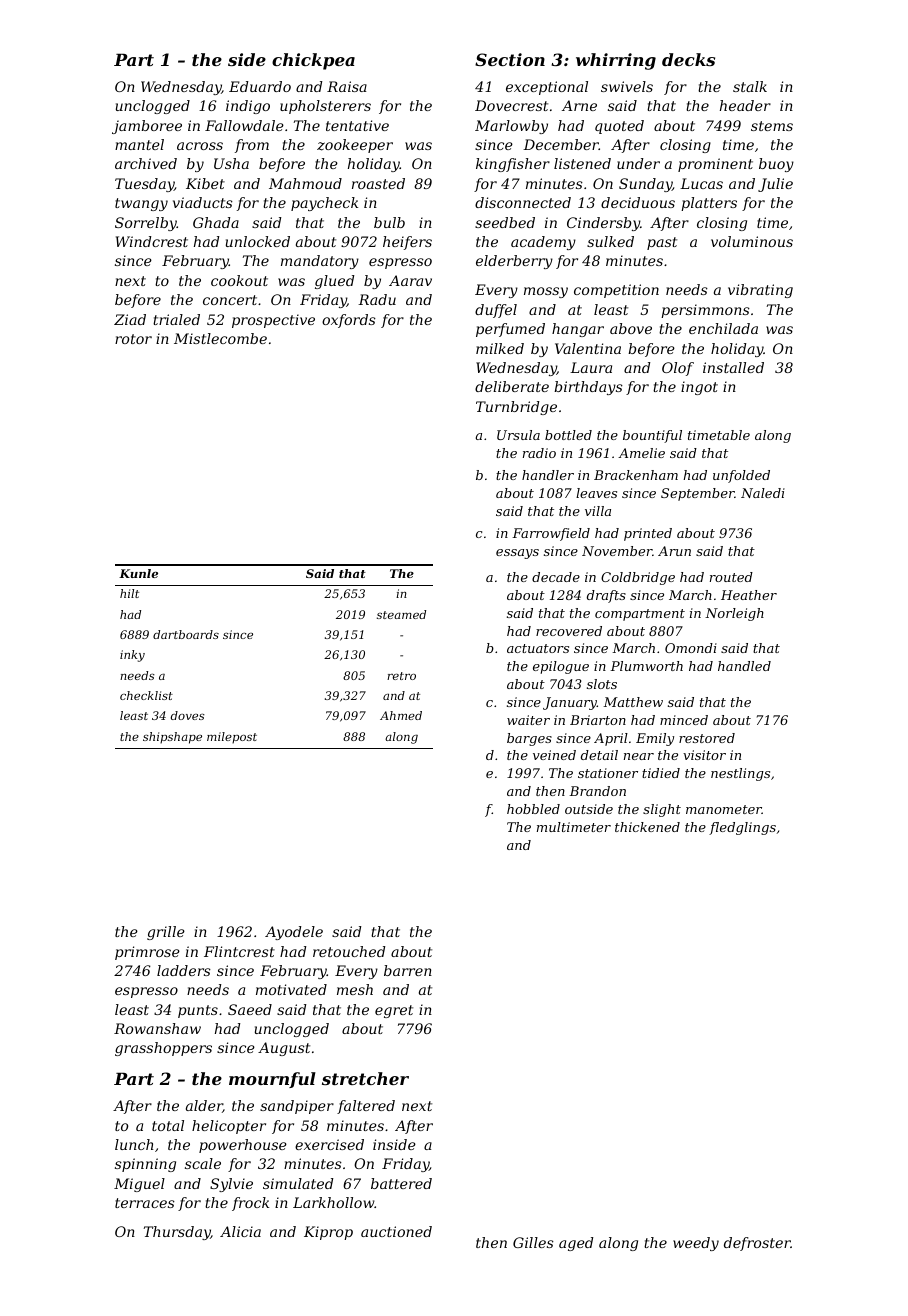 The height and width of the screenshot is (1316, 908). Describe the element at coordinates (576, 1244) in the screenshot. I see `aged` at that location.
